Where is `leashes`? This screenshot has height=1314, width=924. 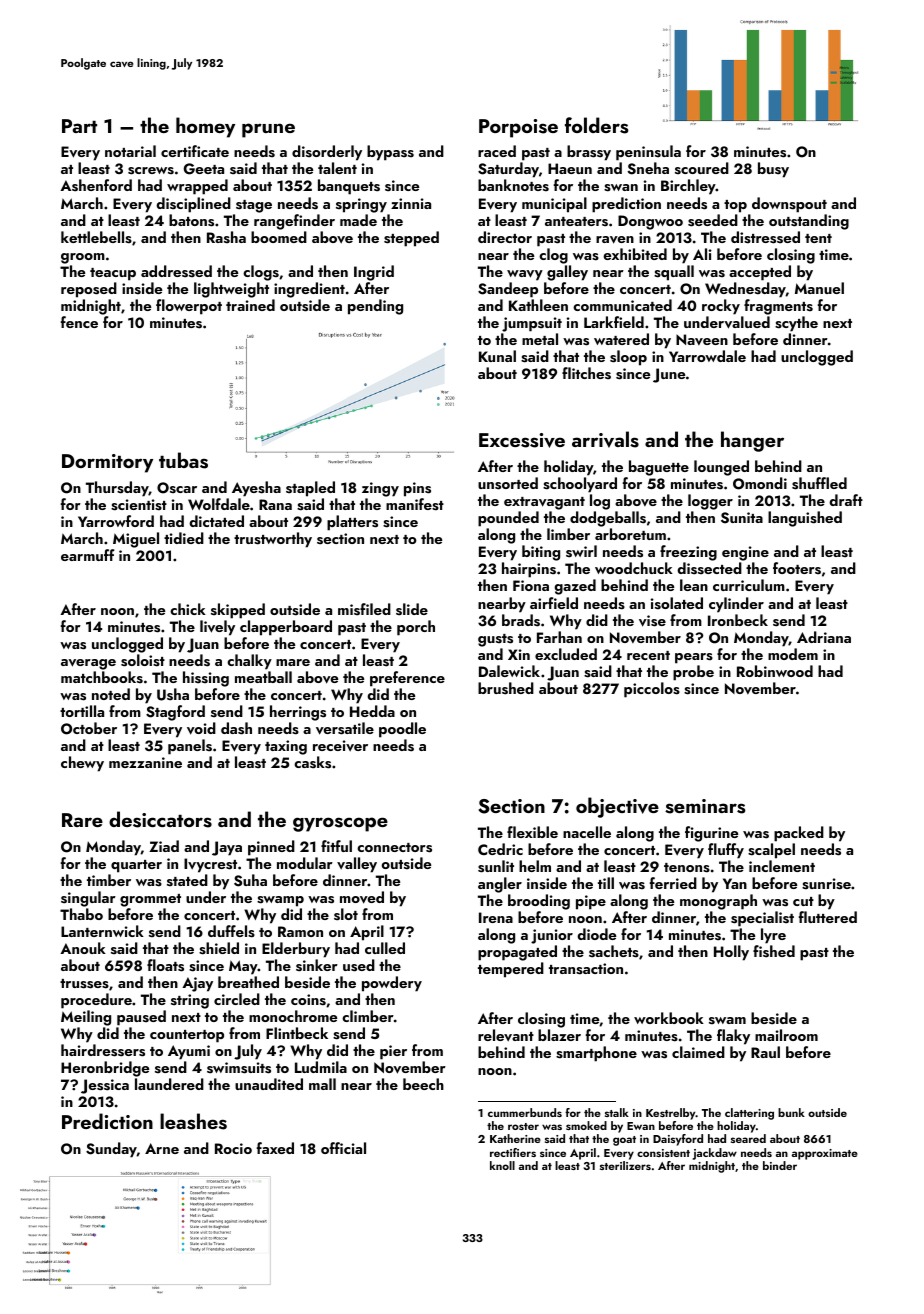
leashes is located at coordinates (193, 1121).
